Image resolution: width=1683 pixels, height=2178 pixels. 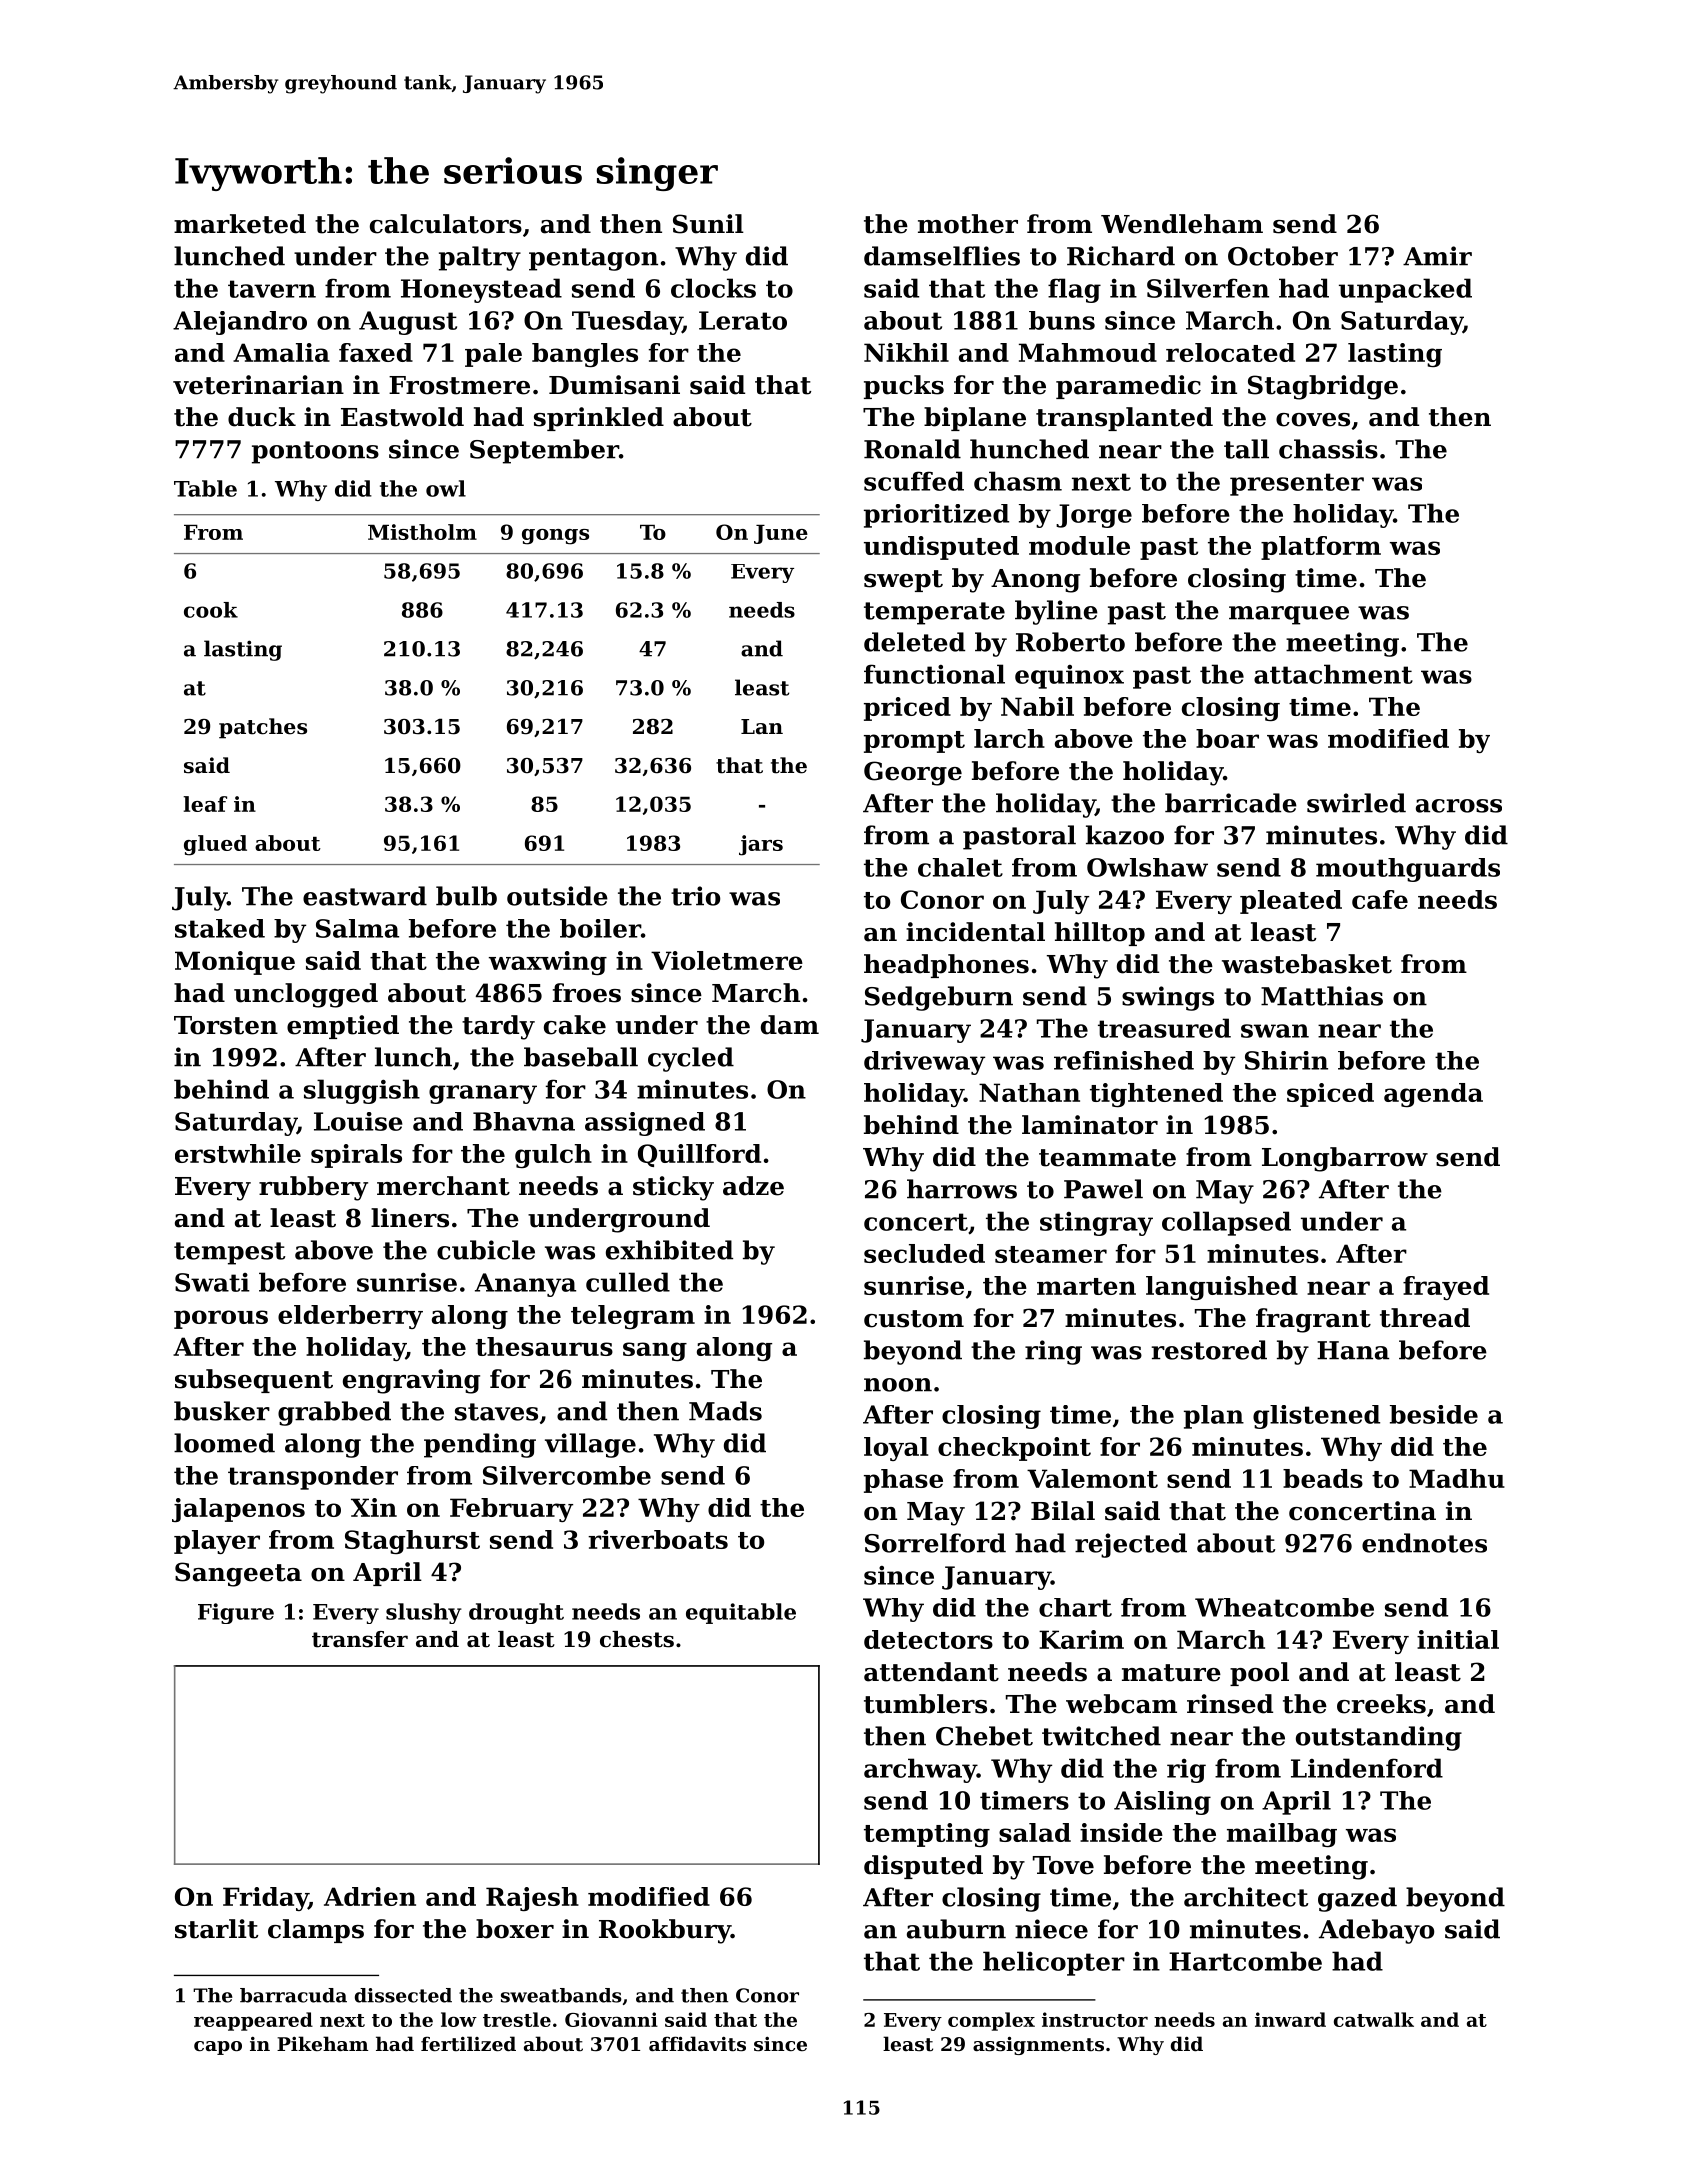 What do you see at coordinates (1053, 1352) in the page?
I see `ring` at bounding box center [1053, 1352].
